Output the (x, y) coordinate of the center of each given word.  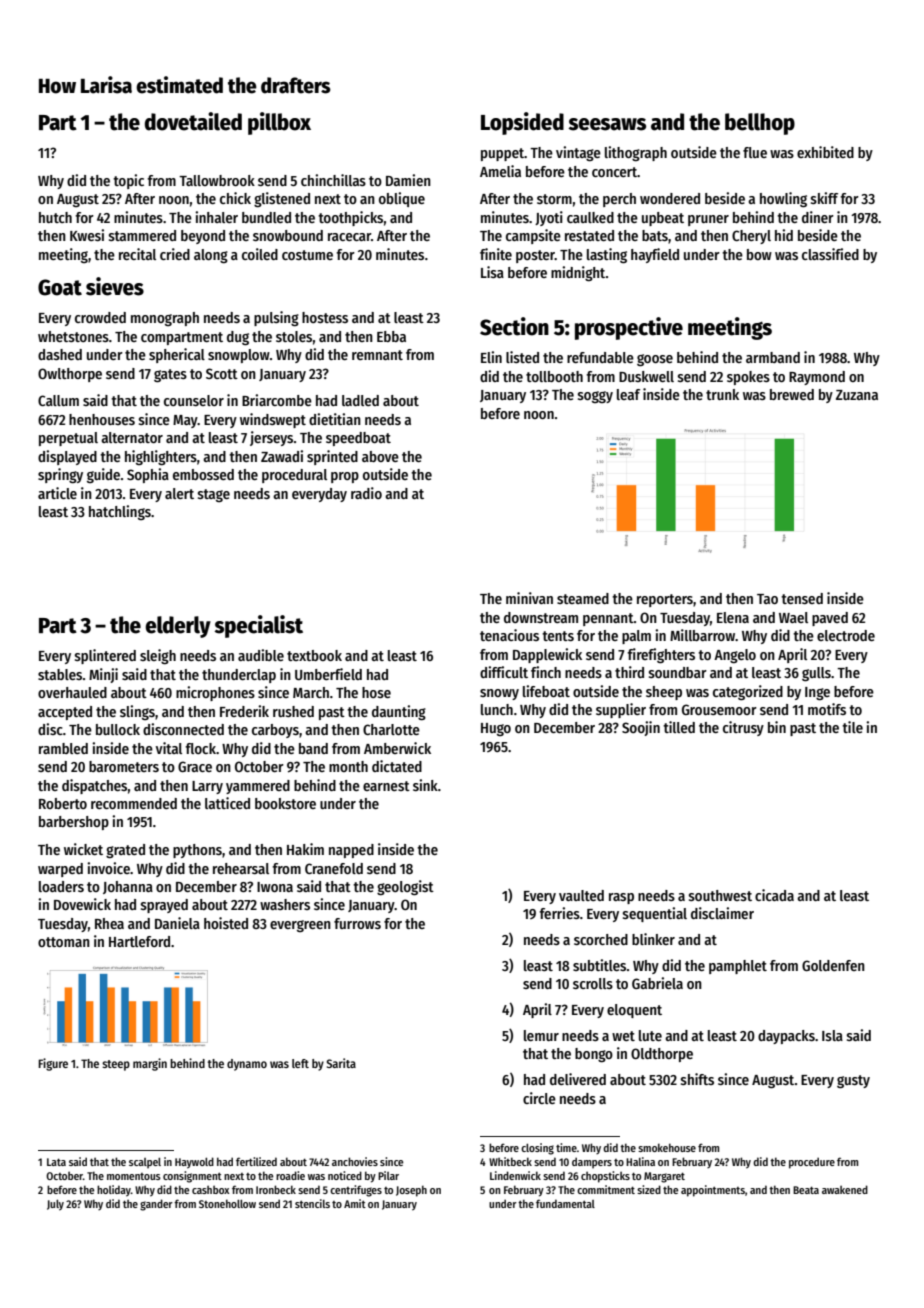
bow (759, 254)
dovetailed (193, 121)
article (57, 493)
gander (156, 1205)
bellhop (760, 124)
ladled (360, 400)
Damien (408, 180)
